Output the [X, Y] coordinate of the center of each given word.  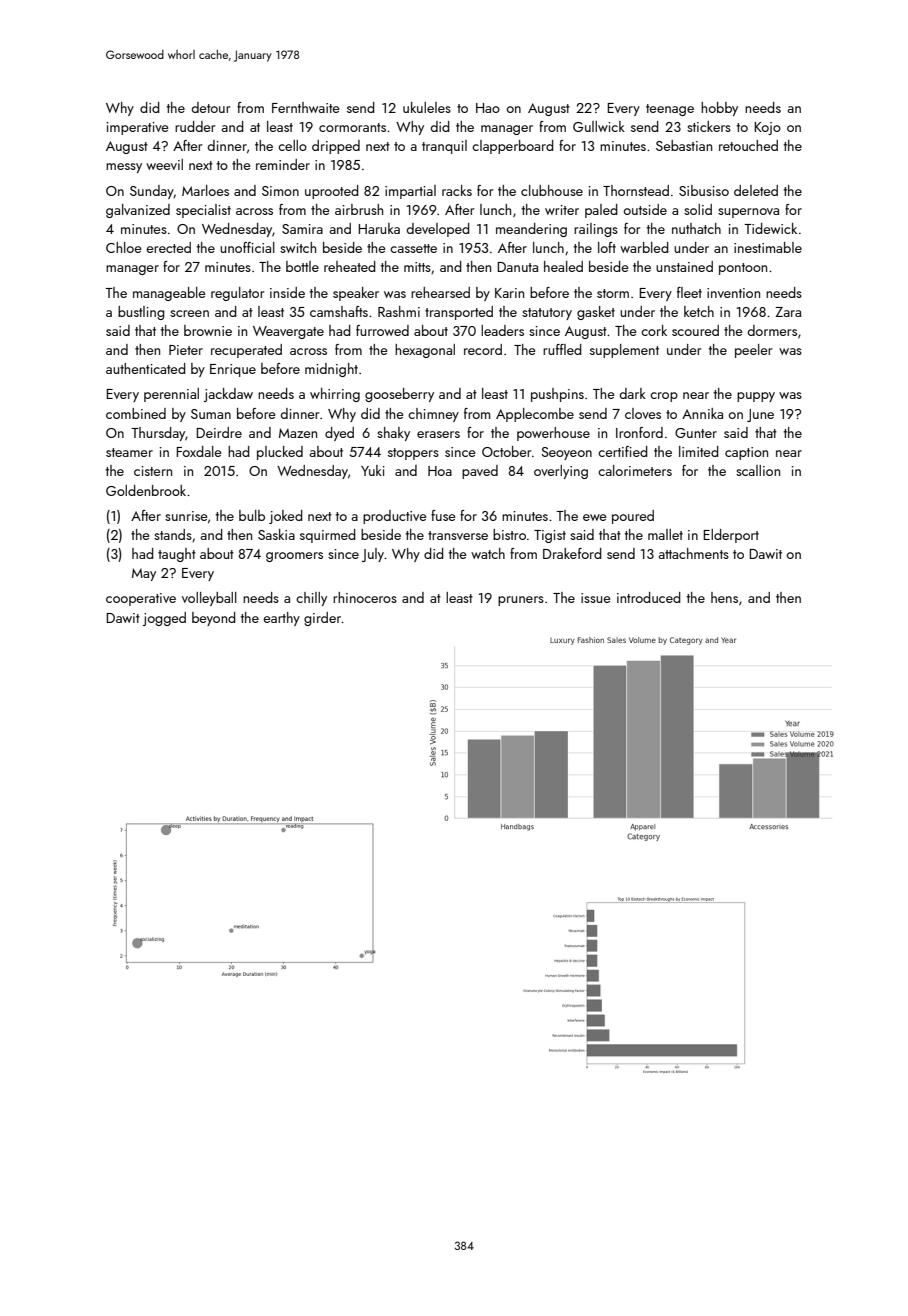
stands [173, 534]
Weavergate [288, 332]
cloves [643, 413]
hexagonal [425, 351]
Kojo [767, 128]
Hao [488, 108]
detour [211, 107]
